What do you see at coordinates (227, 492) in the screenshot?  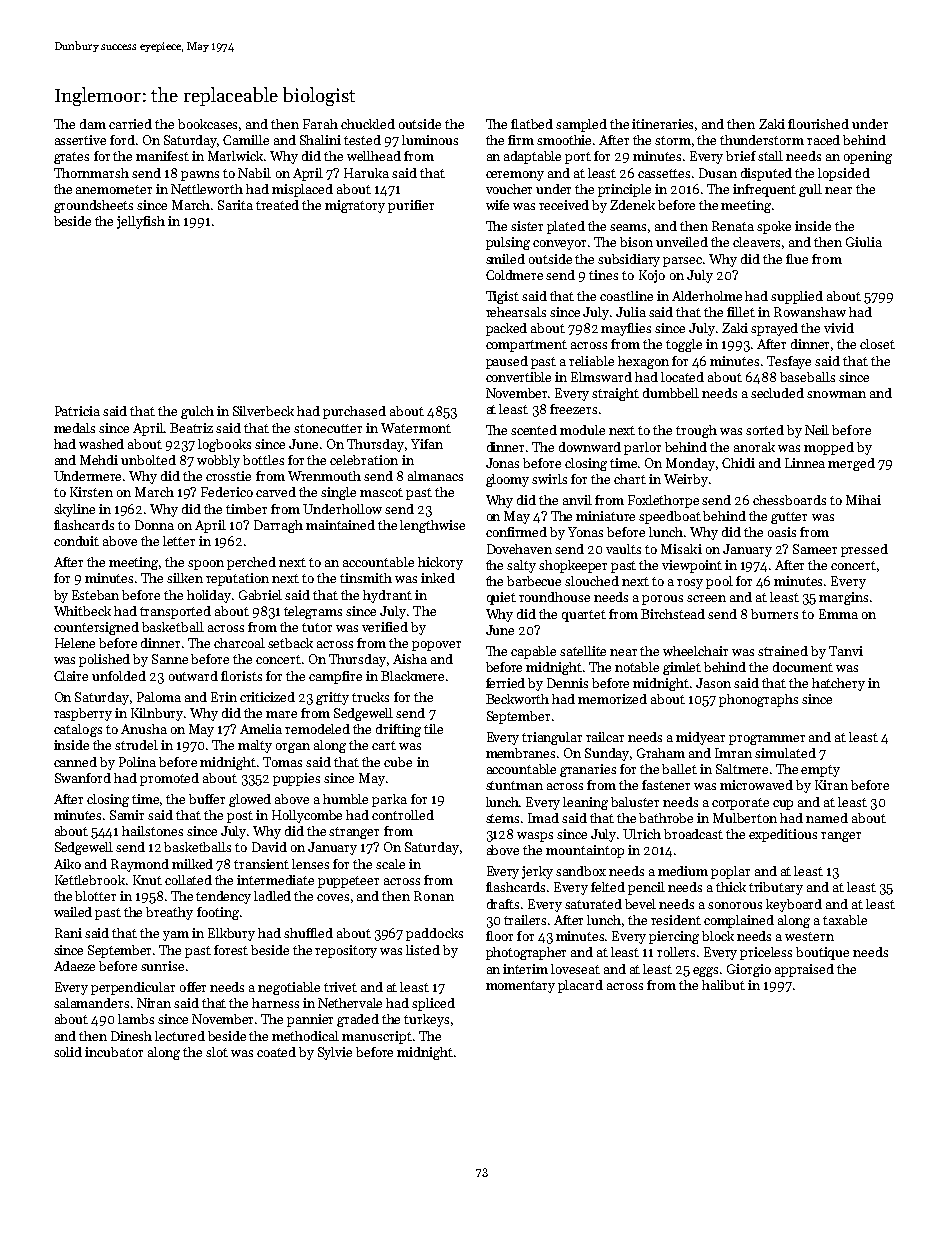 I see `Federico` at bounding box center [227, 492].
